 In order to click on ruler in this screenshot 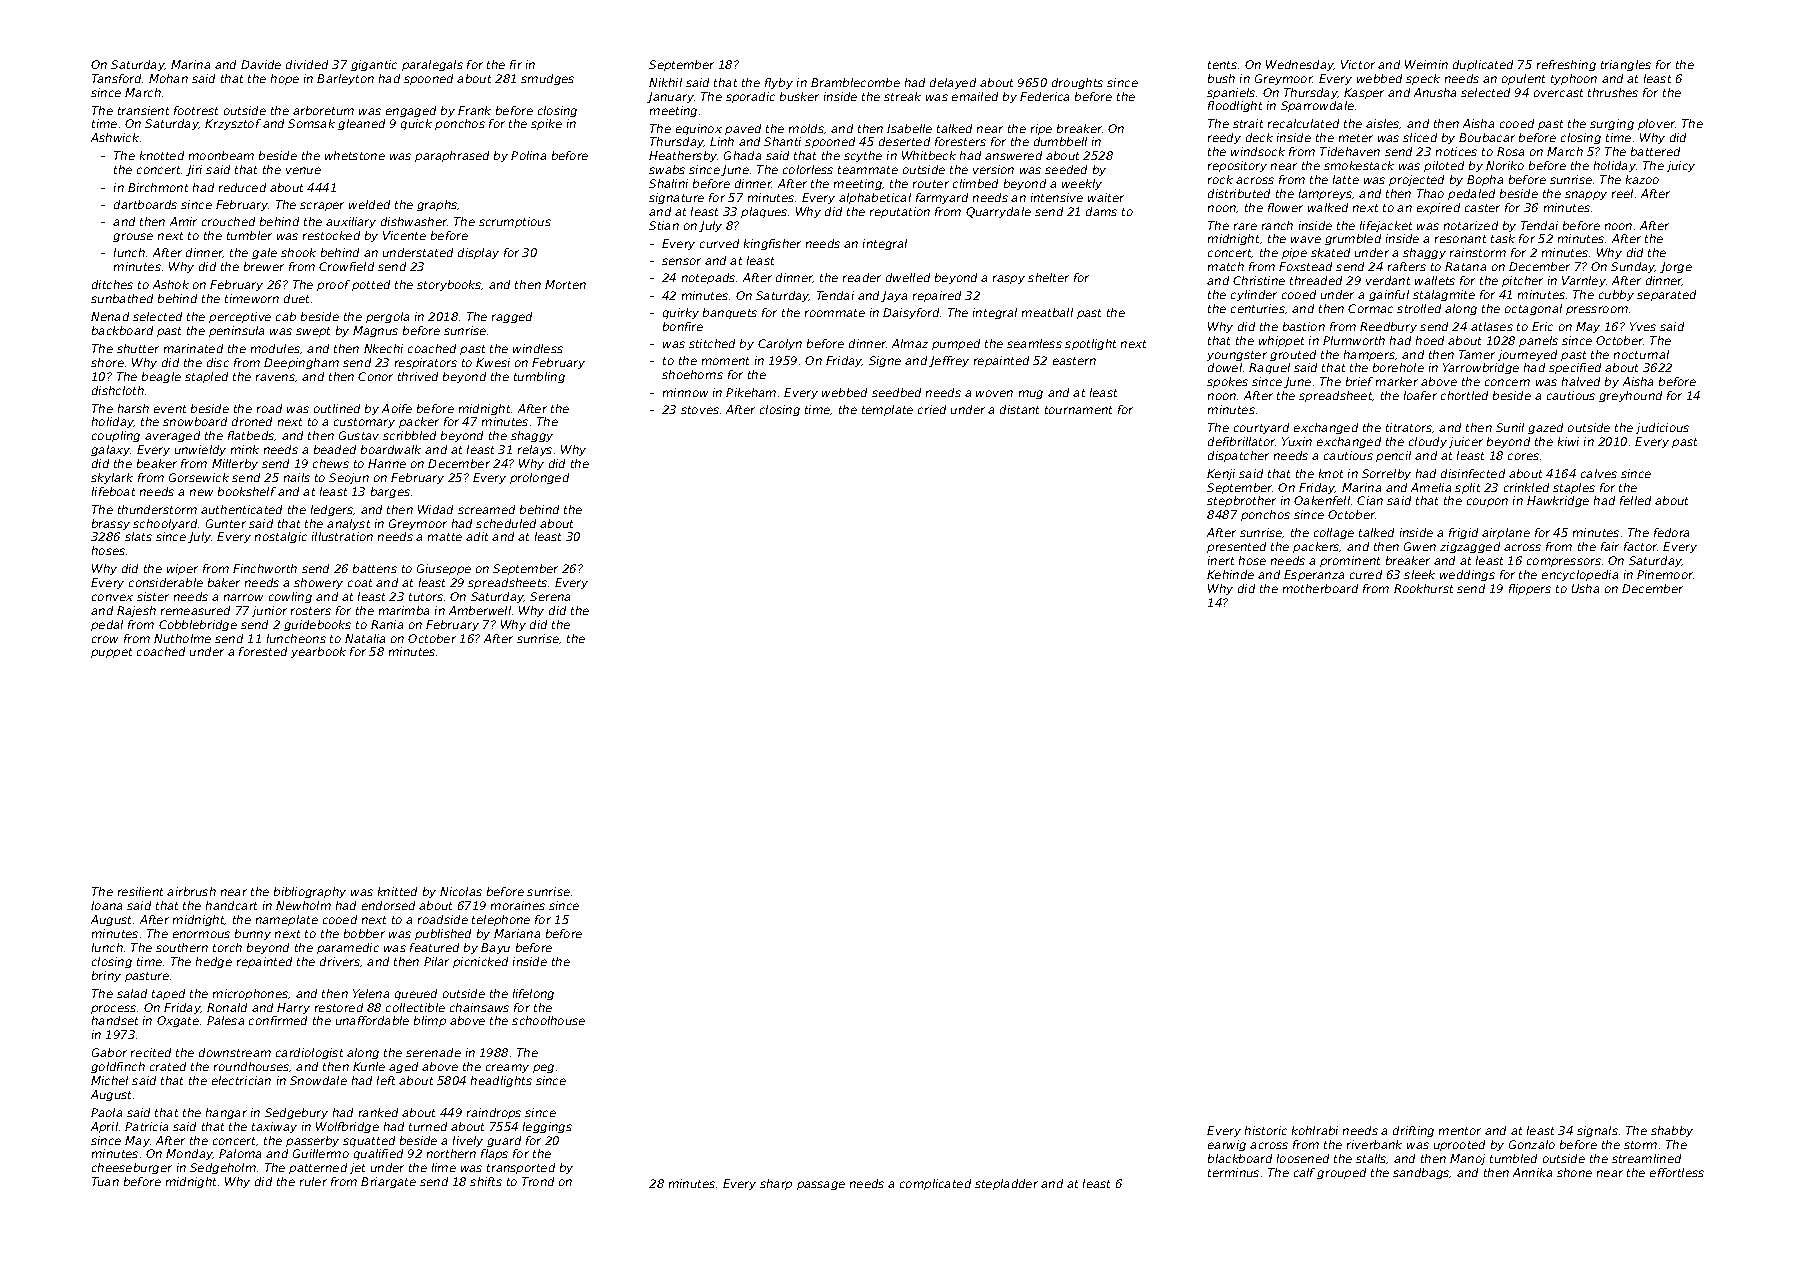, I will do `click(313, 1181)`.
